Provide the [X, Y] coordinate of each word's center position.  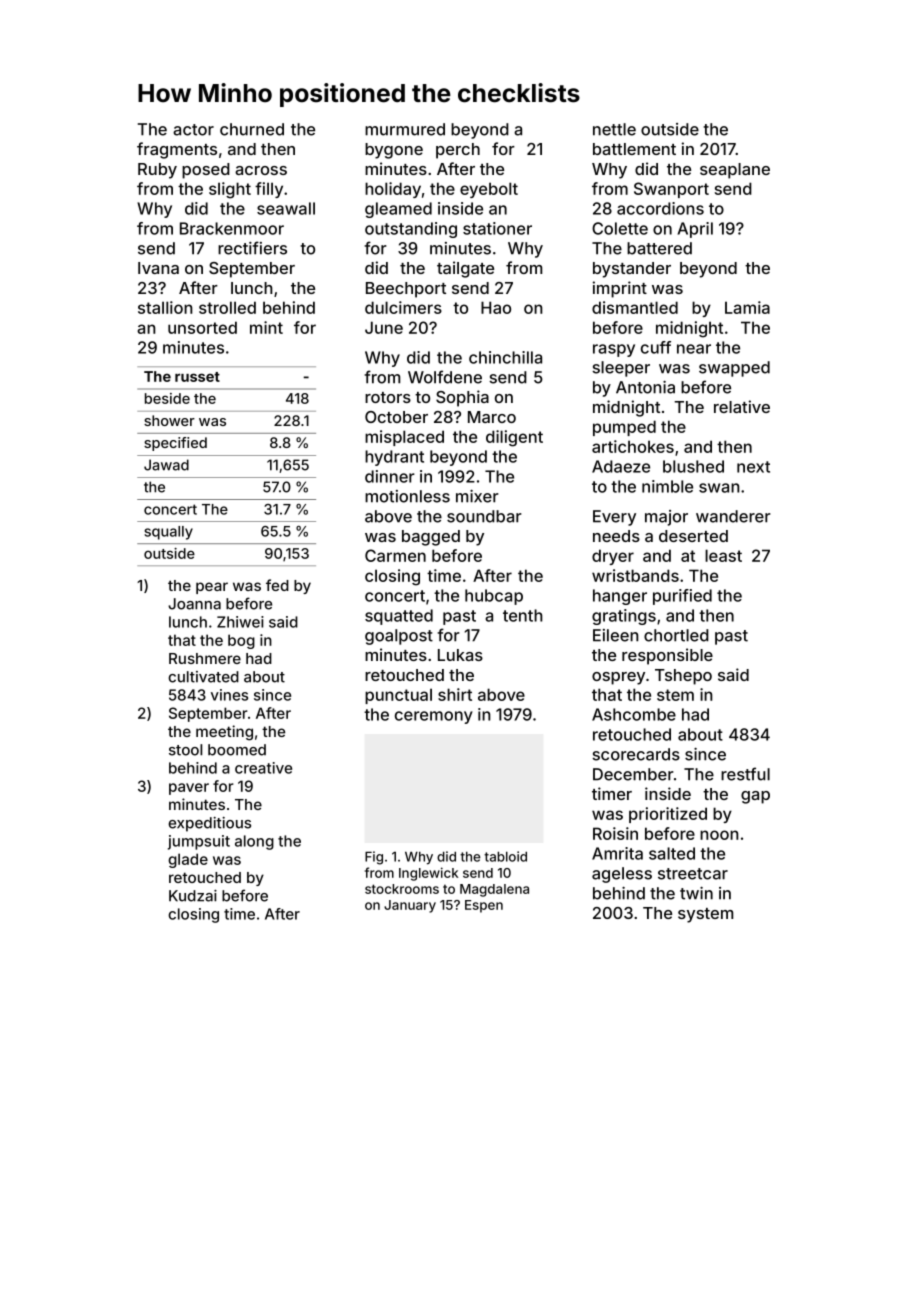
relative [742, 406]
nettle [614, 129]
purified [682, 597]
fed [277, 585]
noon [719, 835]
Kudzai [193, 896]
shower [169, 420]
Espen [484, 906]
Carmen [395, 555]
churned [252, 129]
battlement [634, 149]
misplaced [404, 438]
